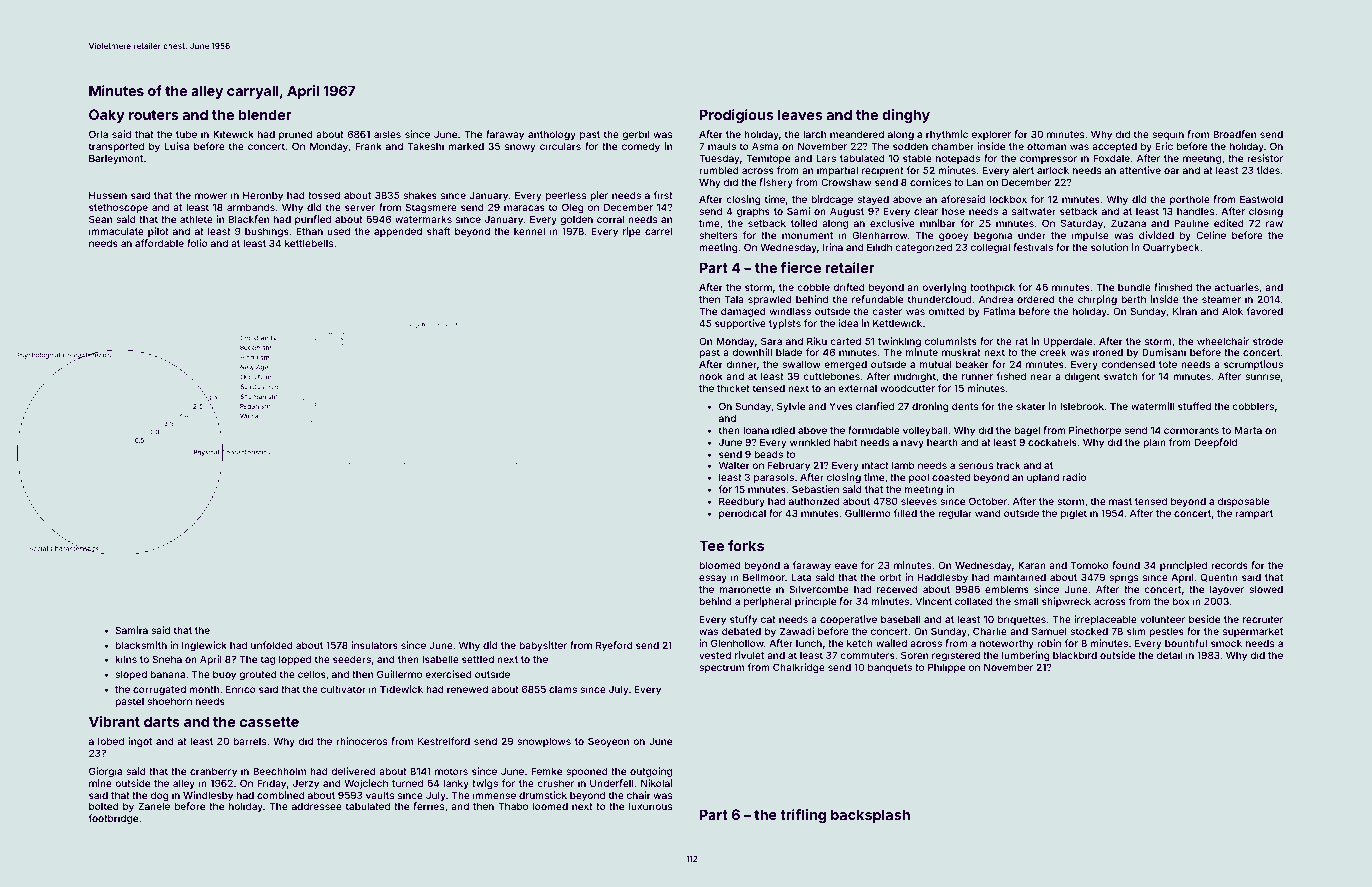  Describe the element at coordinates (737, 116) in the screenshot. I see `Prodigious` at that location.
